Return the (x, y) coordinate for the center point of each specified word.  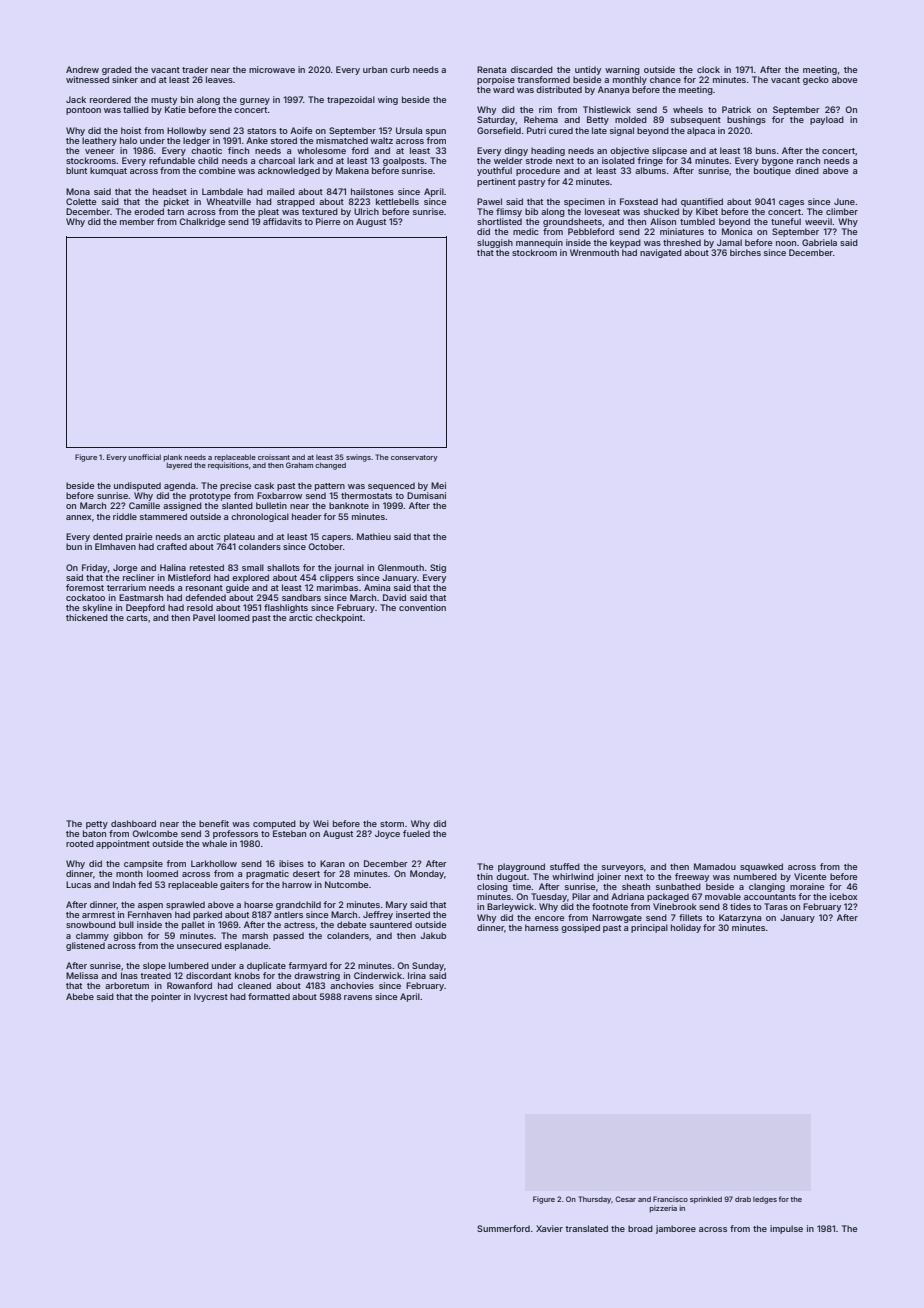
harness (542, 927)
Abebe (80, 996)
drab (743, 1199)
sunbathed (678, 886)
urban (375, 69)
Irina (417, 975)
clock (708, 69)
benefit (214, 823)
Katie (175, 109)
